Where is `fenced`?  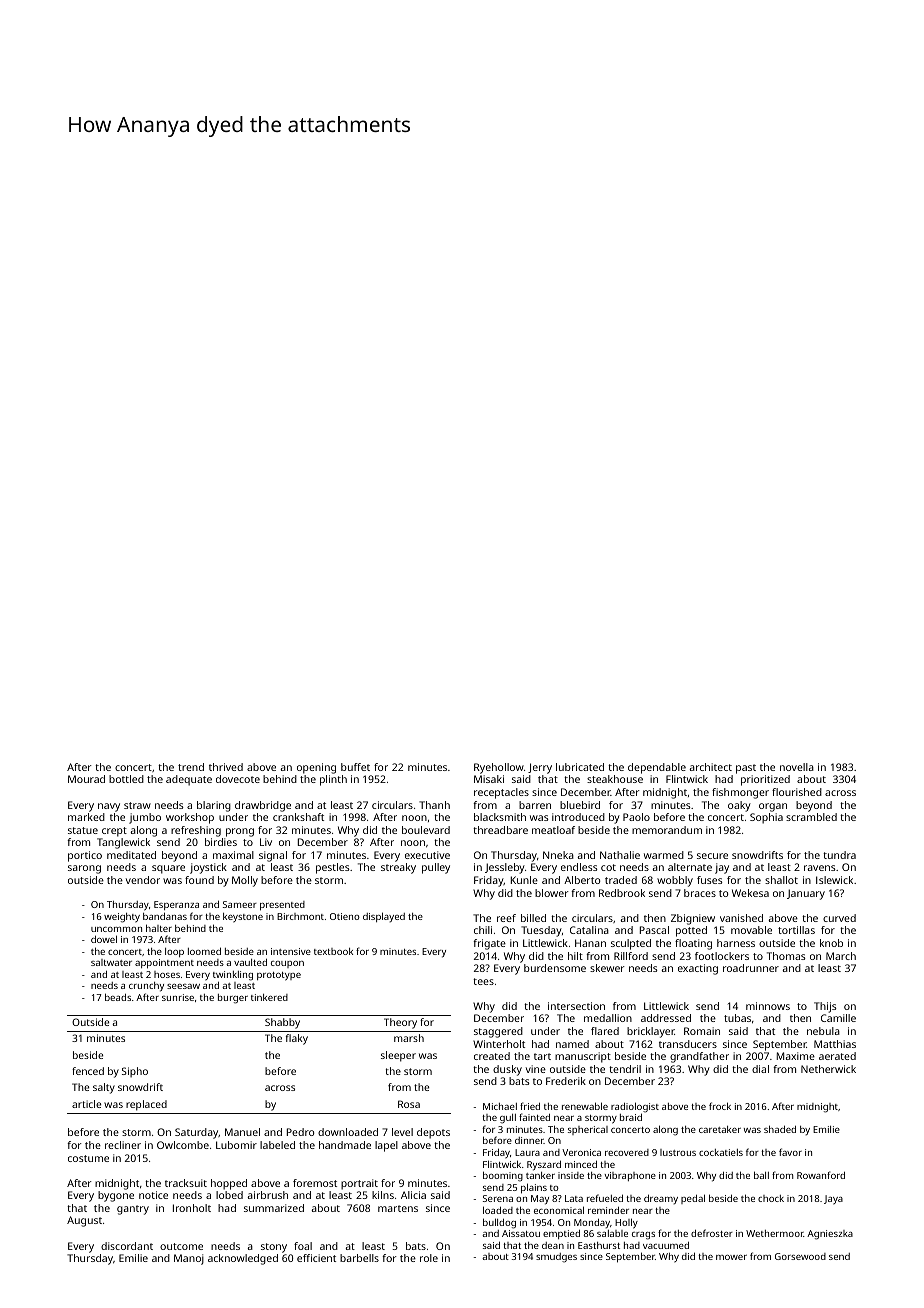
fenced is located at coordinates (88, 1071).
